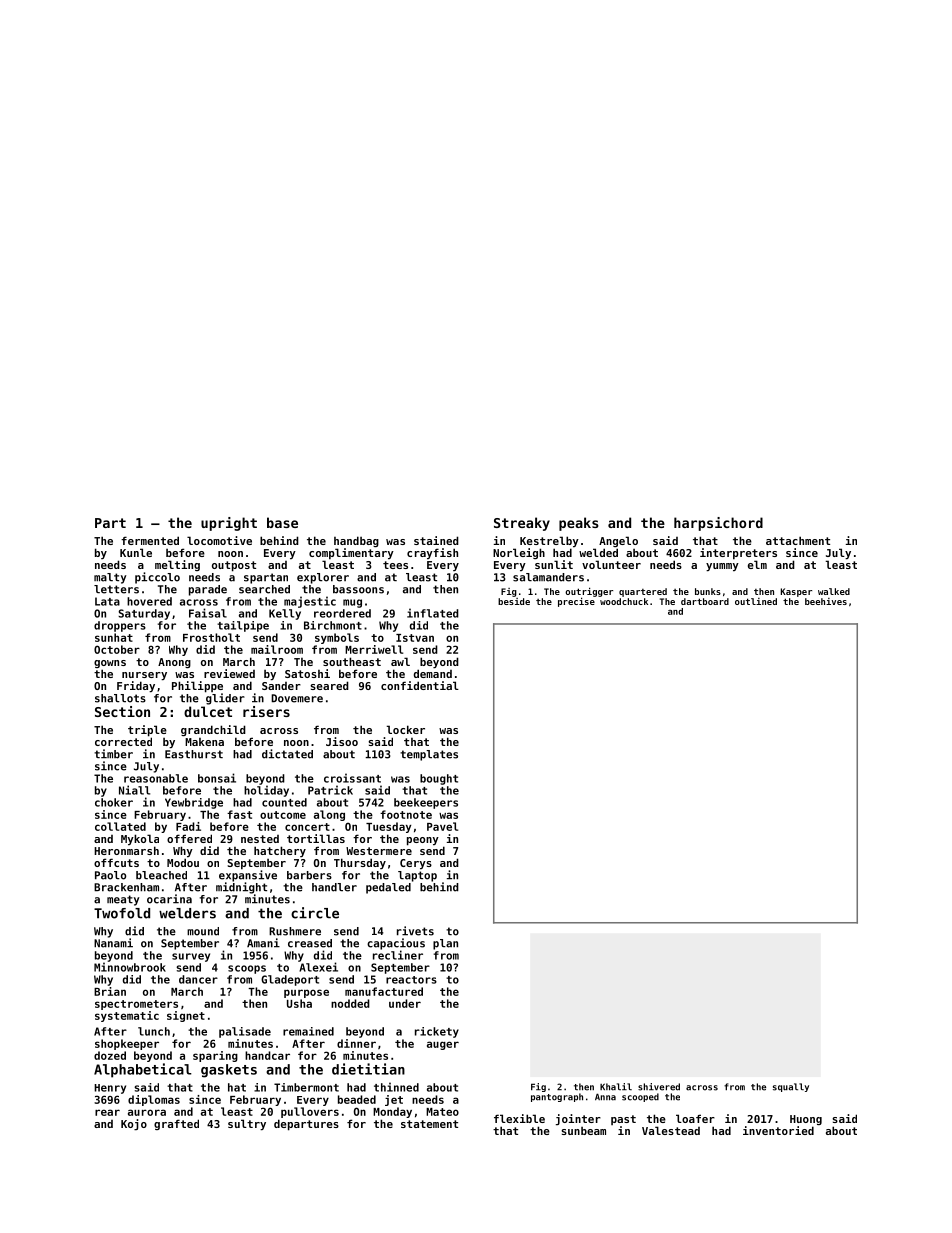 This screenshot has width=952, height=1233. I want to click on pantograph, so click(557, 1097).
